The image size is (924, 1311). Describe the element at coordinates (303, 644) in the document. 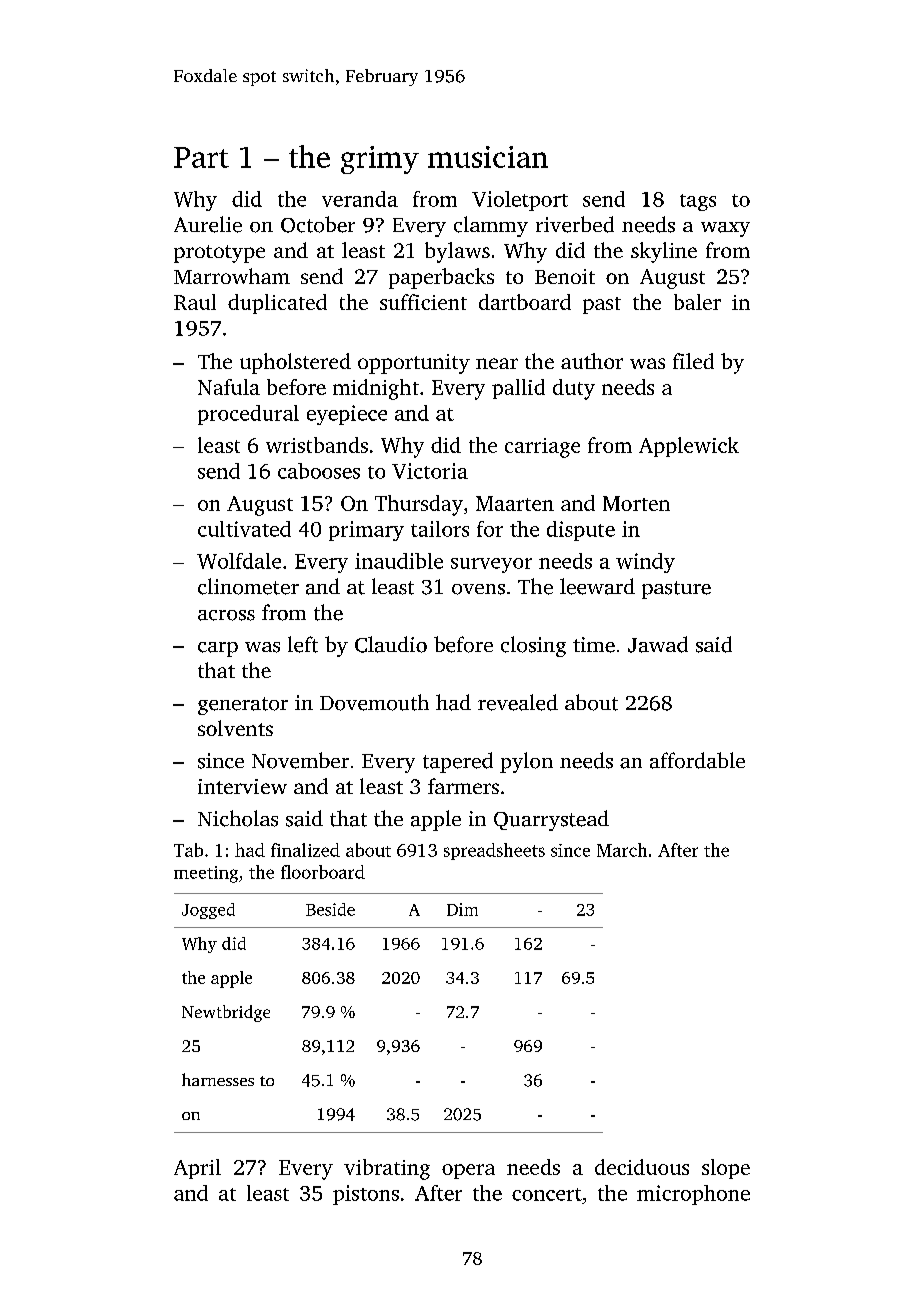

I see `left` at that location.
